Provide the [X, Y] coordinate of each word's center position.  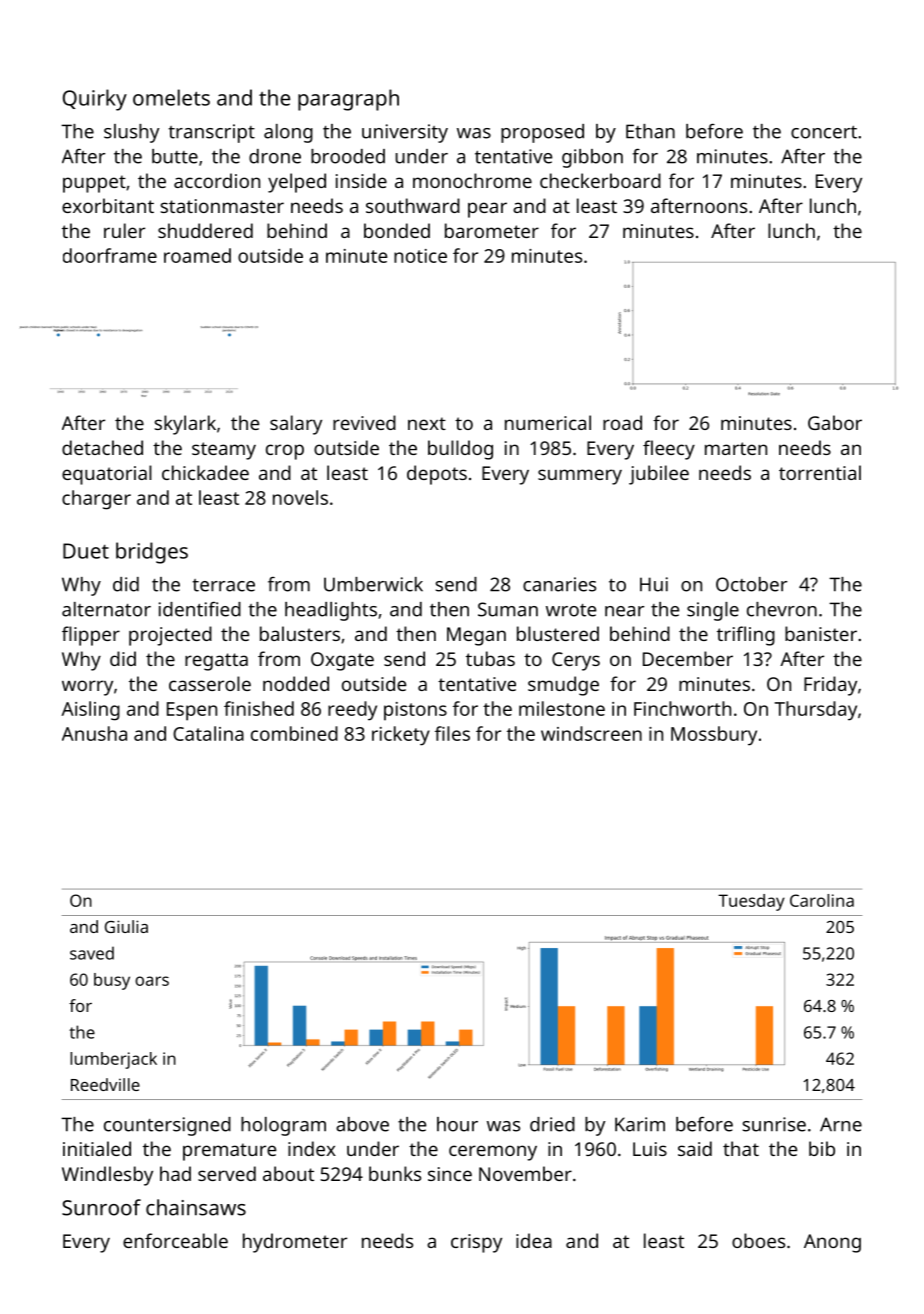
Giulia [126, 926]
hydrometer [295, 1243]
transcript [212, 133]
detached [102, 447]
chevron [782, 609]
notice [420, 256]
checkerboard [600, 180]
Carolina [822, 900]
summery [580, 477]
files [452, 733]
